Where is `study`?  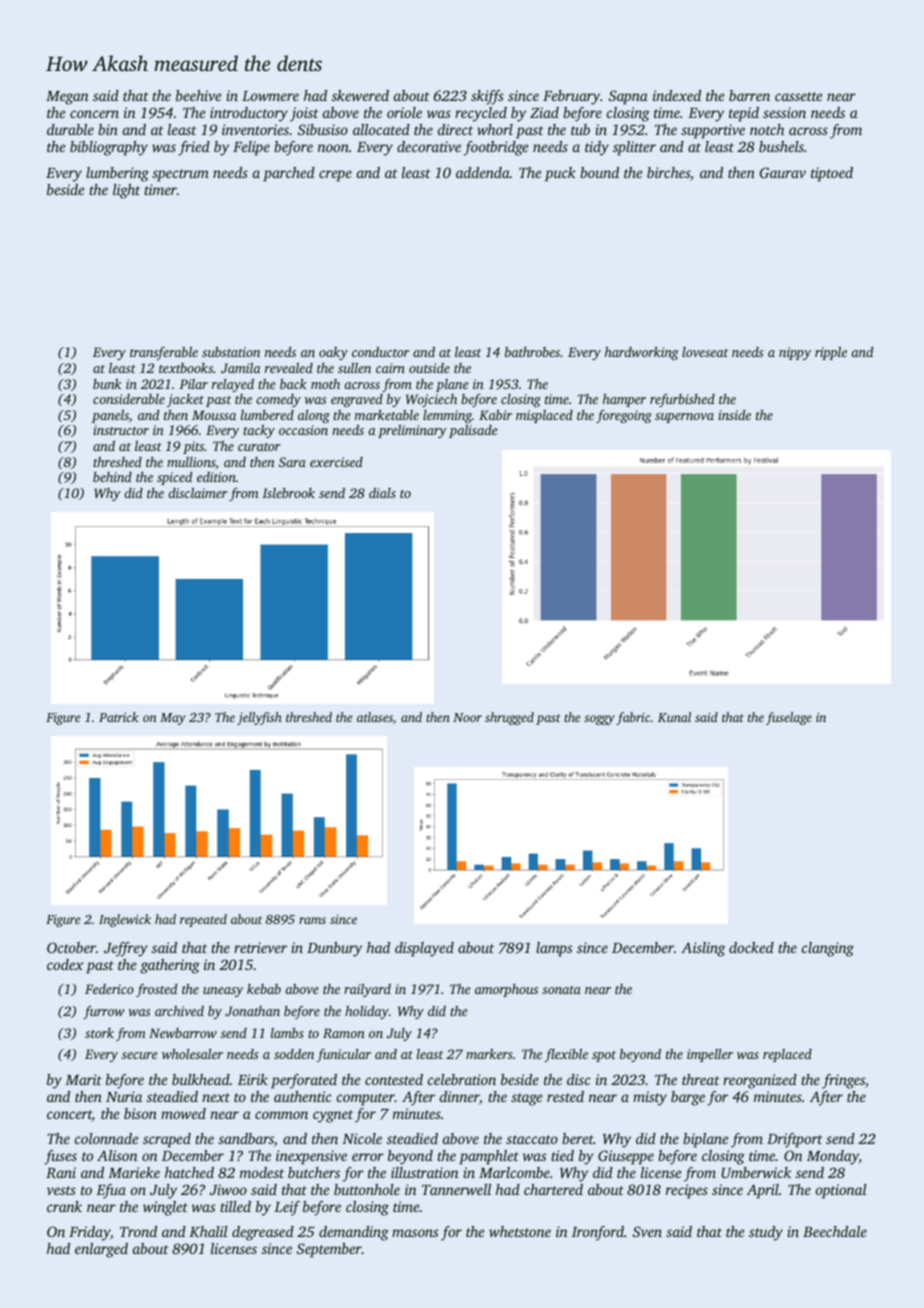 study is located at coordinates (766, 1233).
